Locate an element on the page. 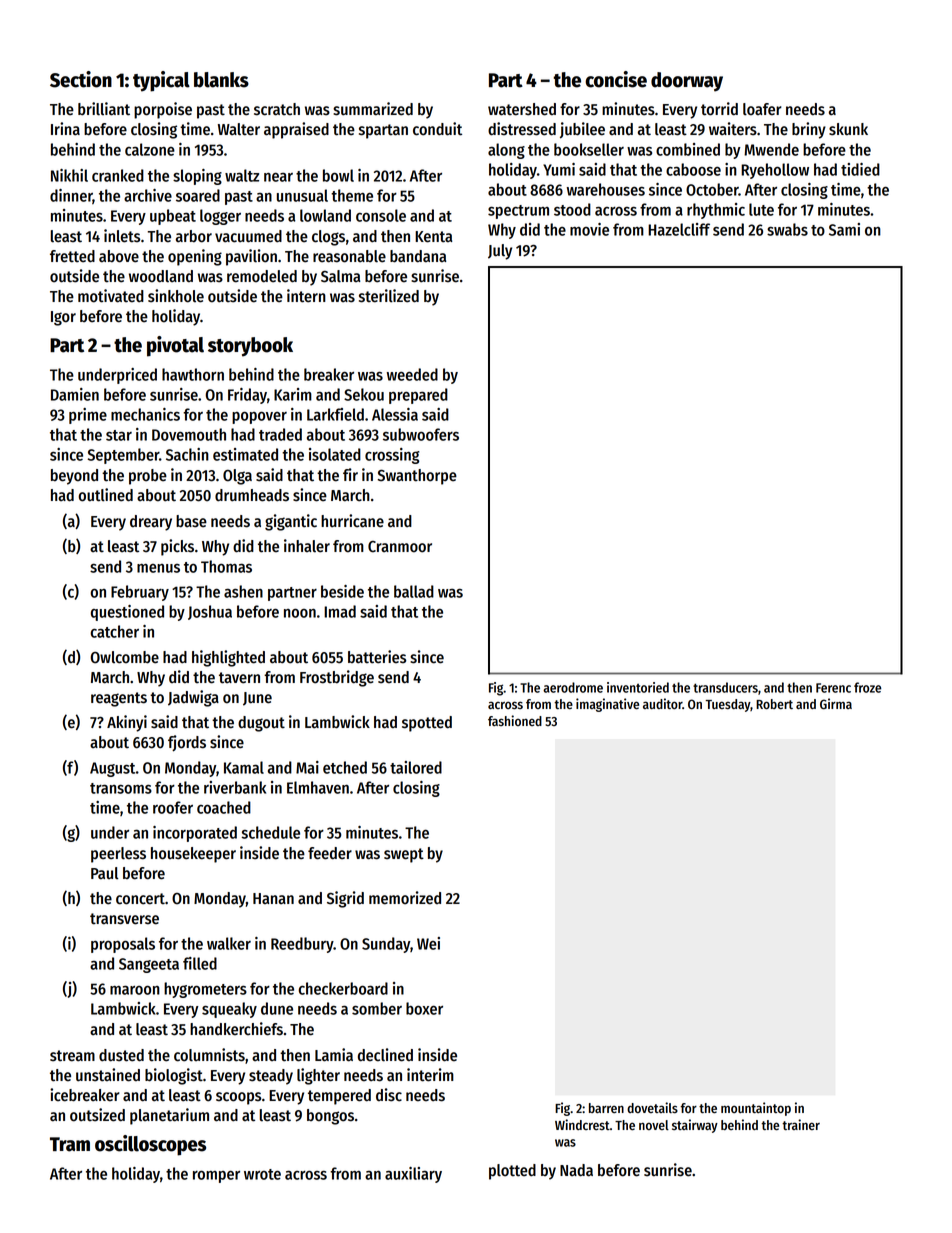 The width and height of the image is (952, 1233). Robert is located at coordinates (774, 704).
